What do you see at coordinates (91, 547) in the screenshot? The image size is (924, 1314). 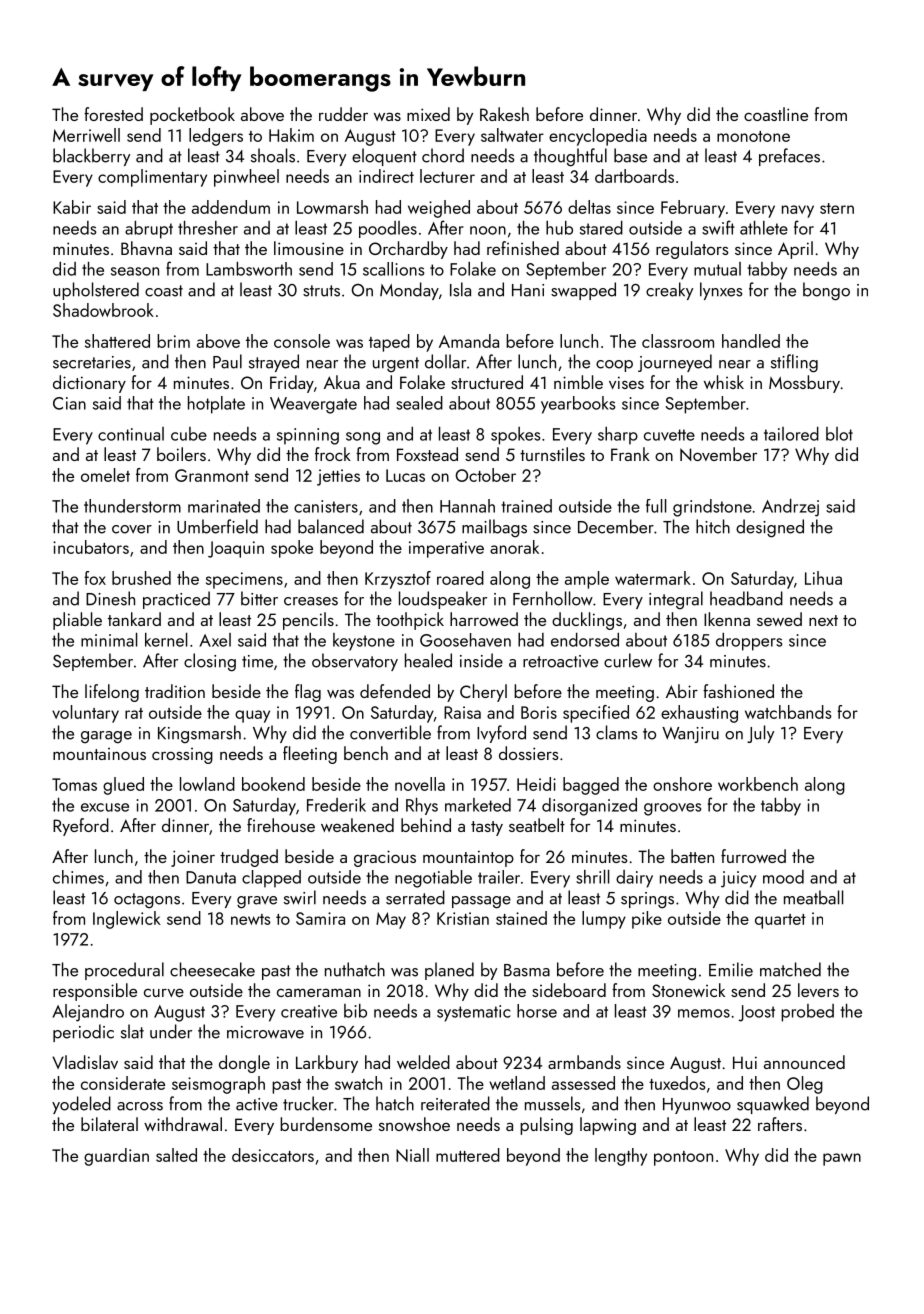 I see `incubators` at bounding box center [91, 547].
